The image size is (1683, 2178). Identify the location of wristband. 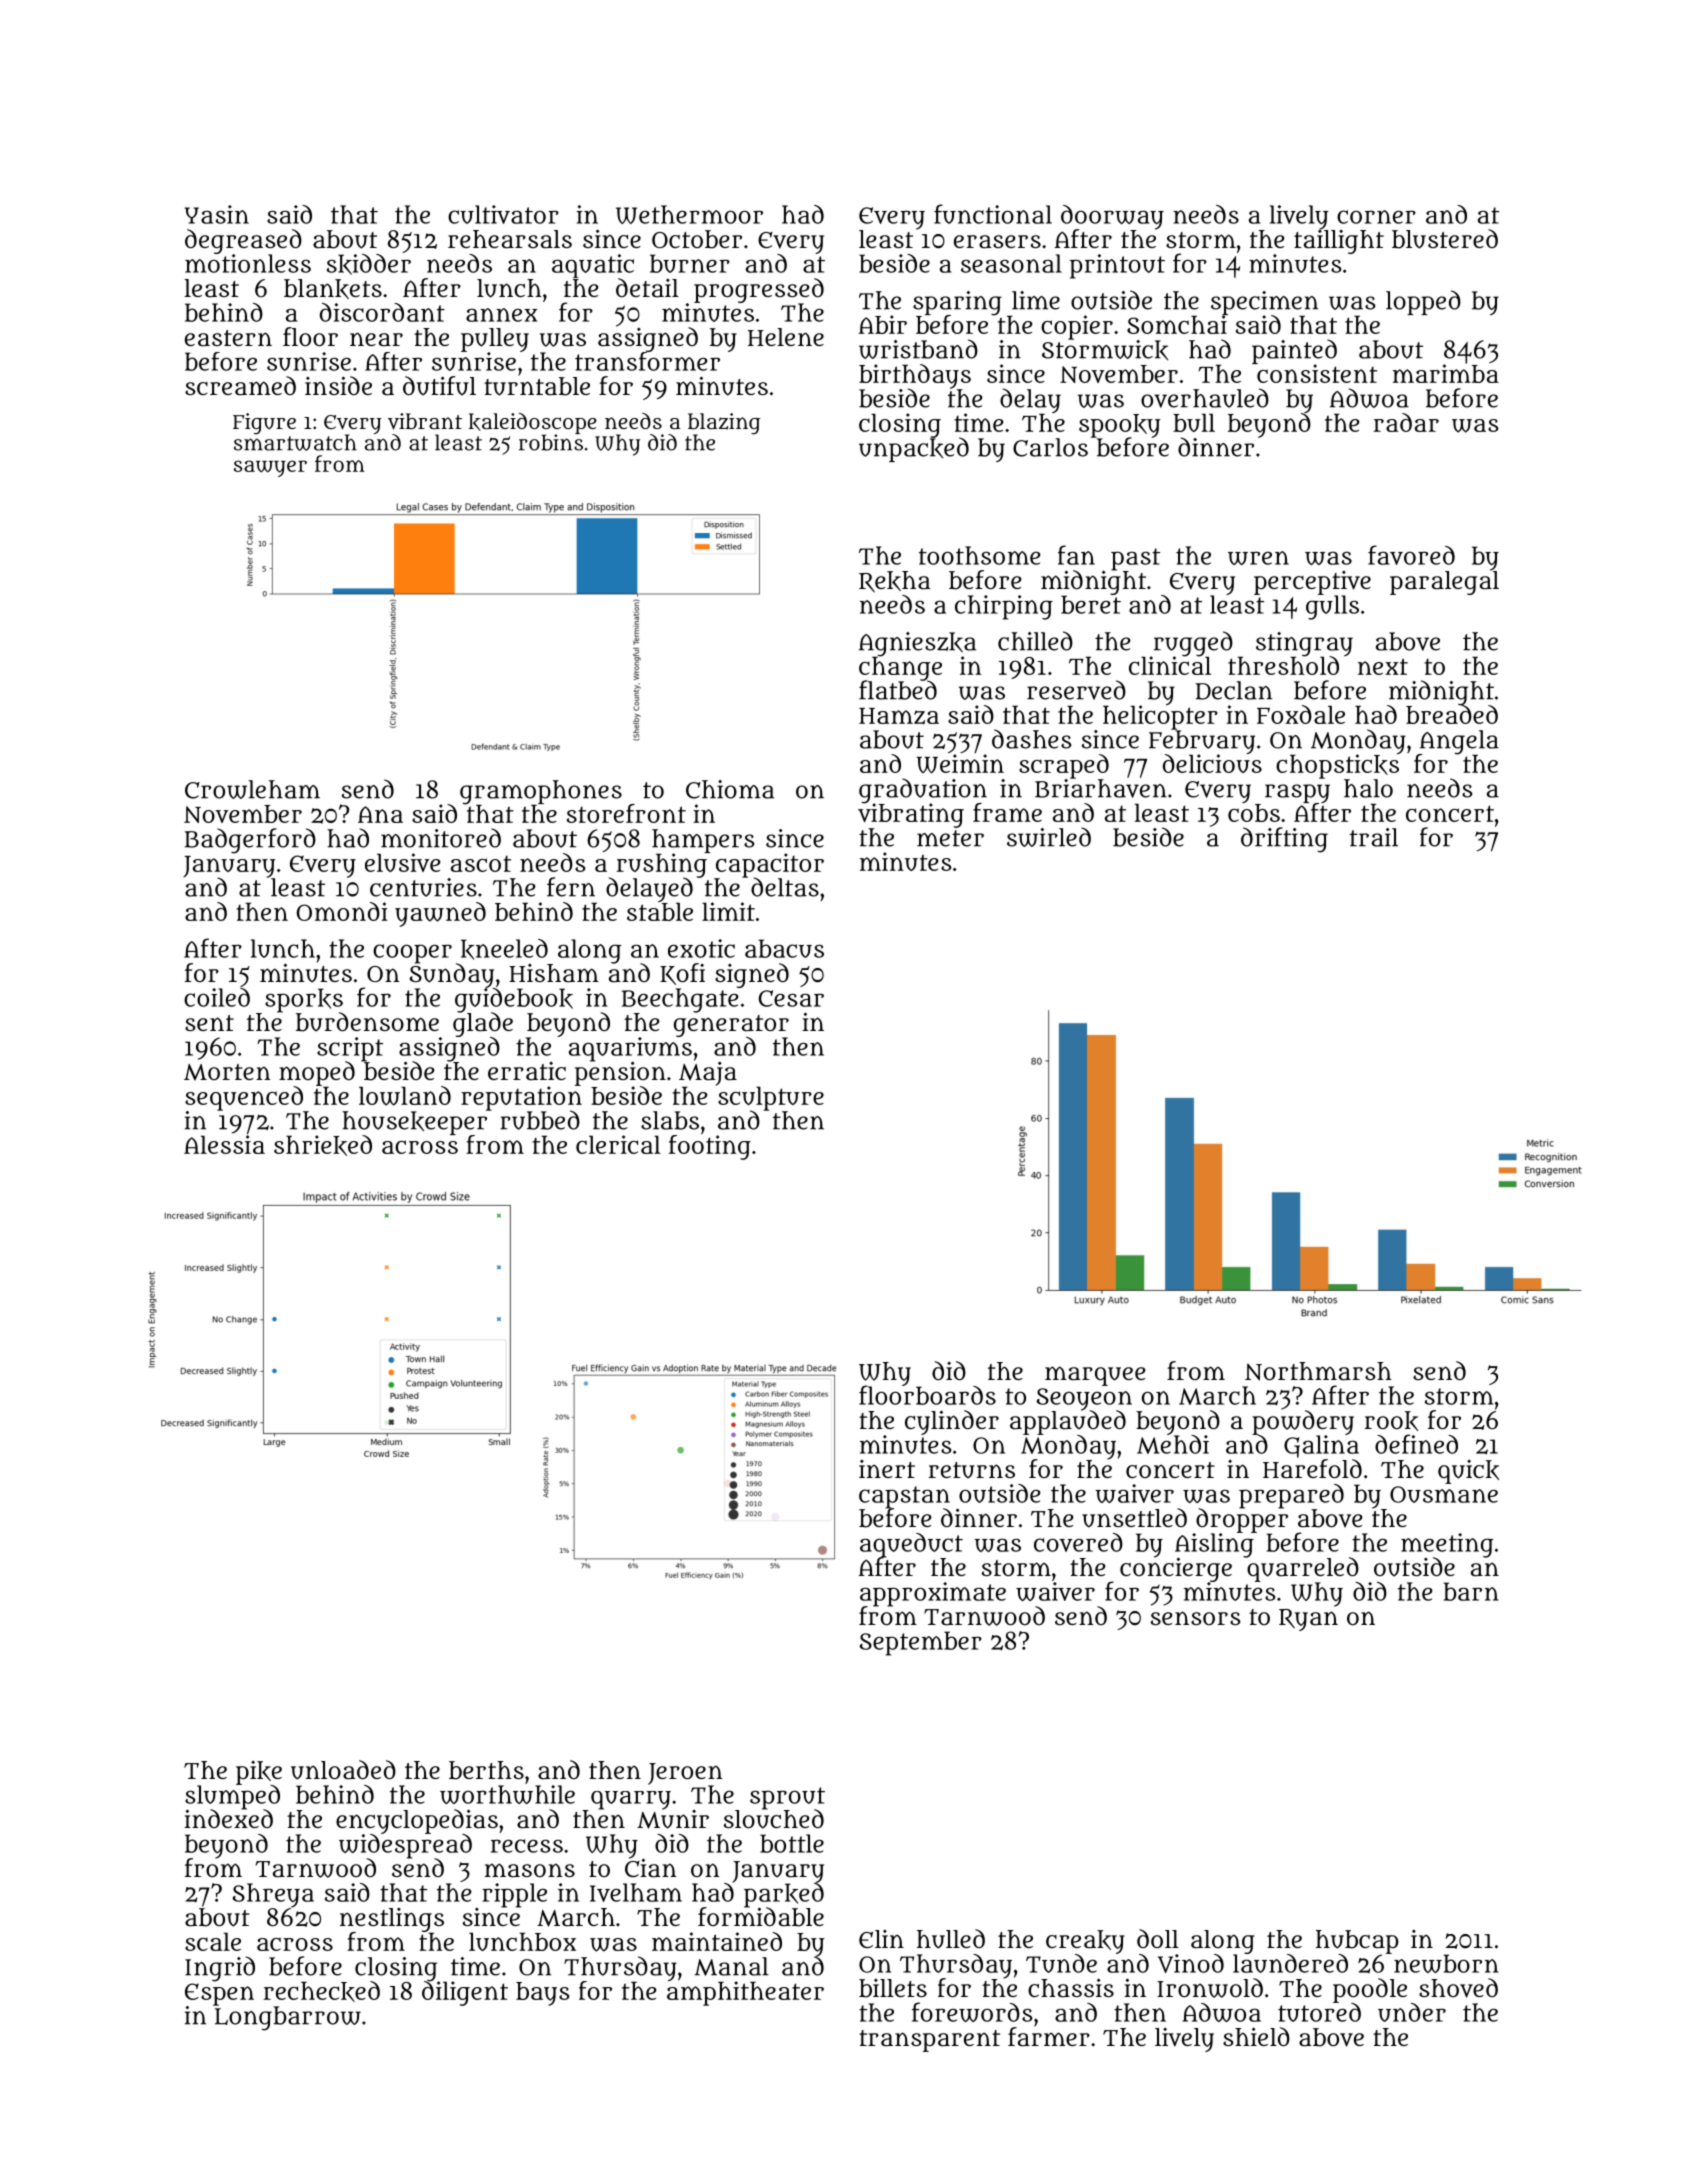
(918, 349).
